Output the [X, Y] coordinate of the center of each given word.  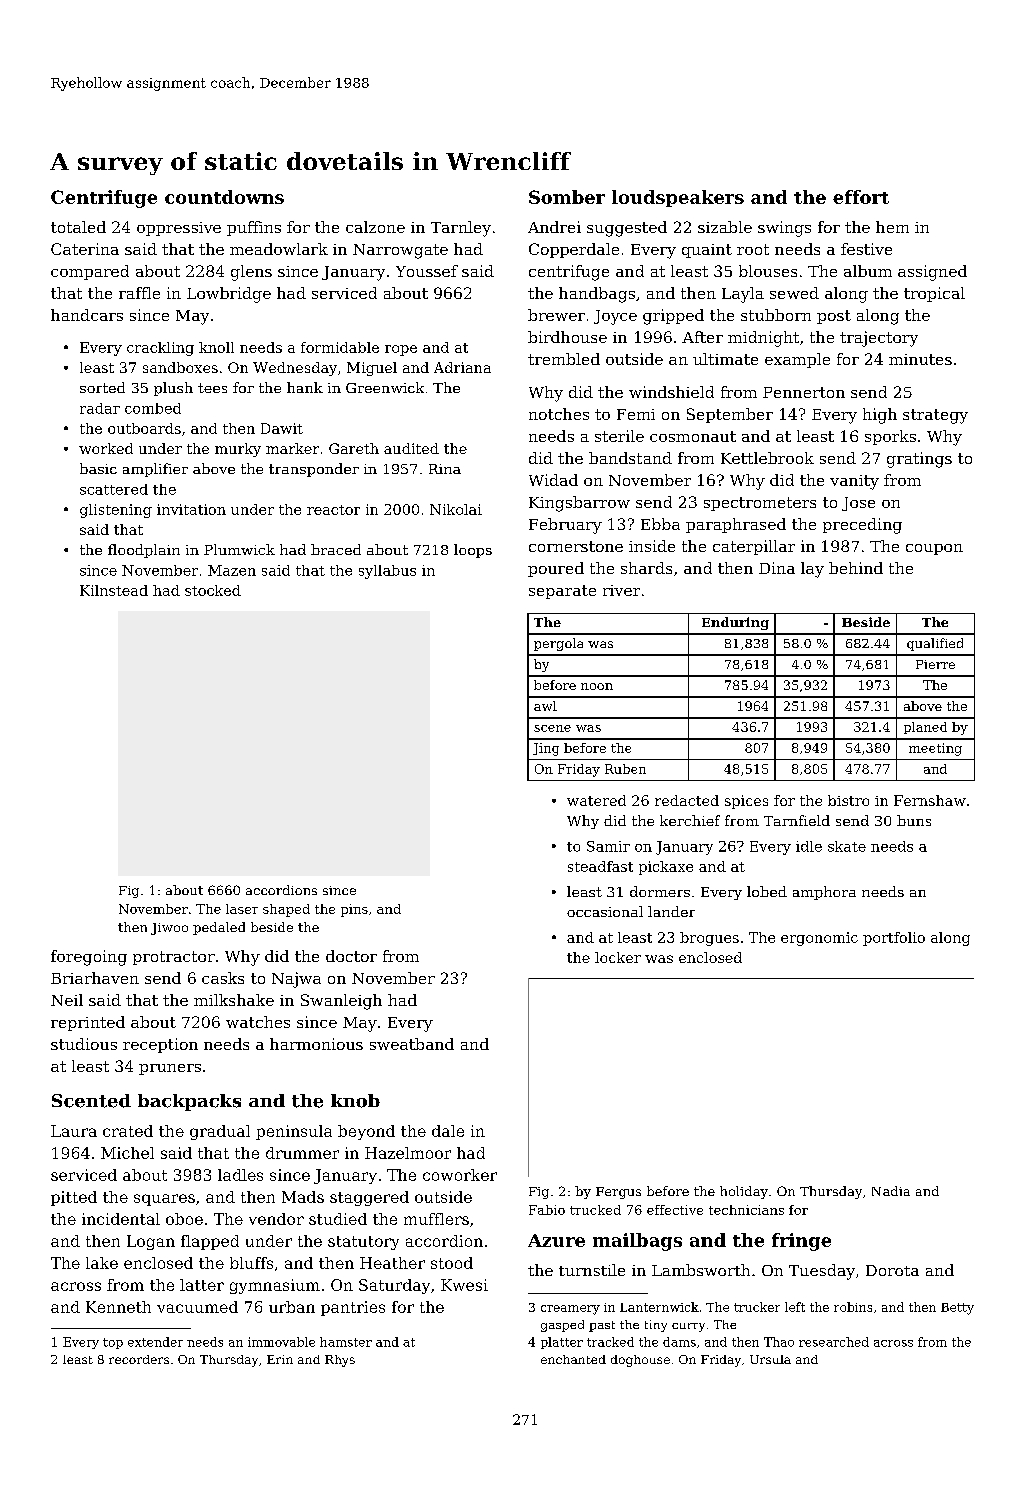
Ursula [770, 1359]
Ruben [625, 769]
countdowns [224, 197]
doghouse [640, 1361]
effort [861, 197]
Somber [567, 197]
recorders [139, 1359]
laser [242, 909]
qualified [935, 644]
